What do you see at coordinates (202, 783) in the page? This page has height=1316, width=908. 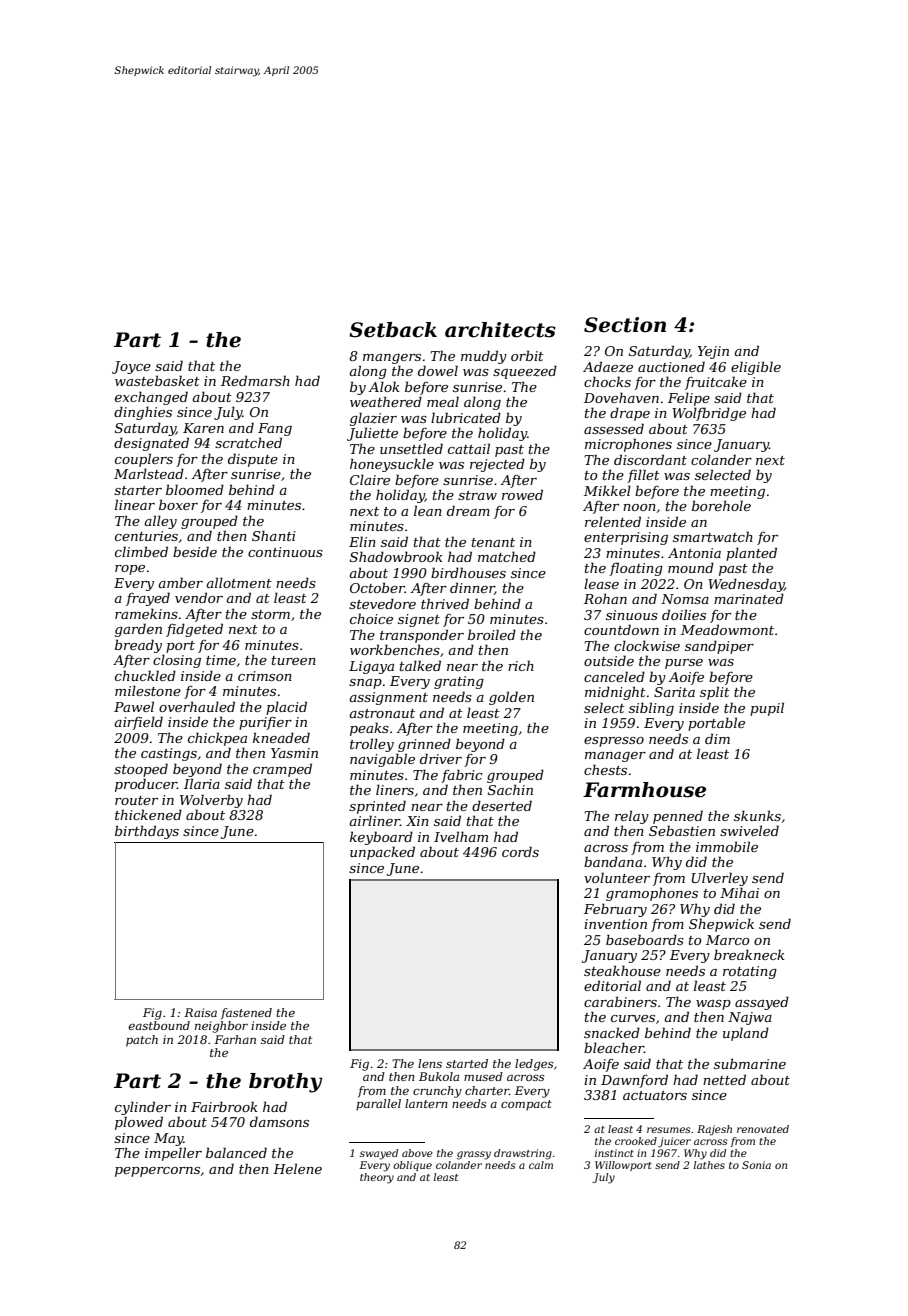 I see `Ilaria` at bounding box center [202, 783].
